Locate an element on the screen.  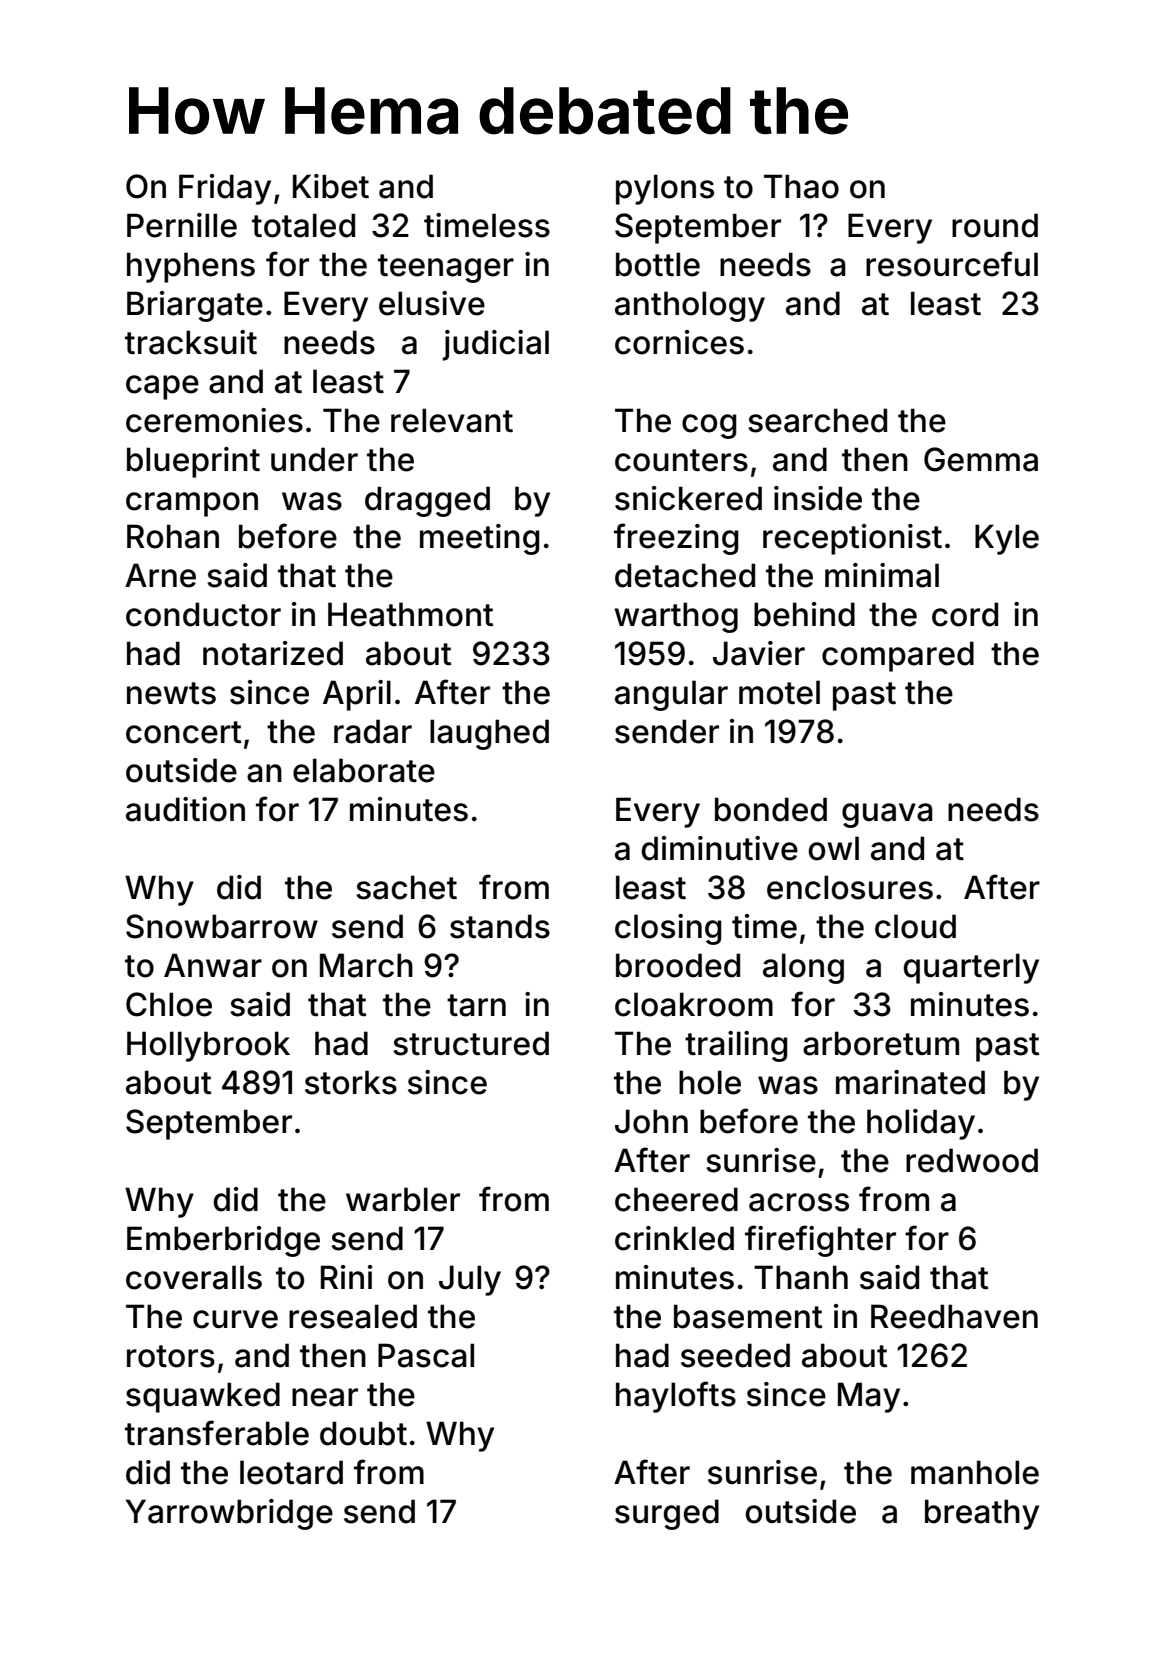
basement is located at coordinates (748, 1316).
